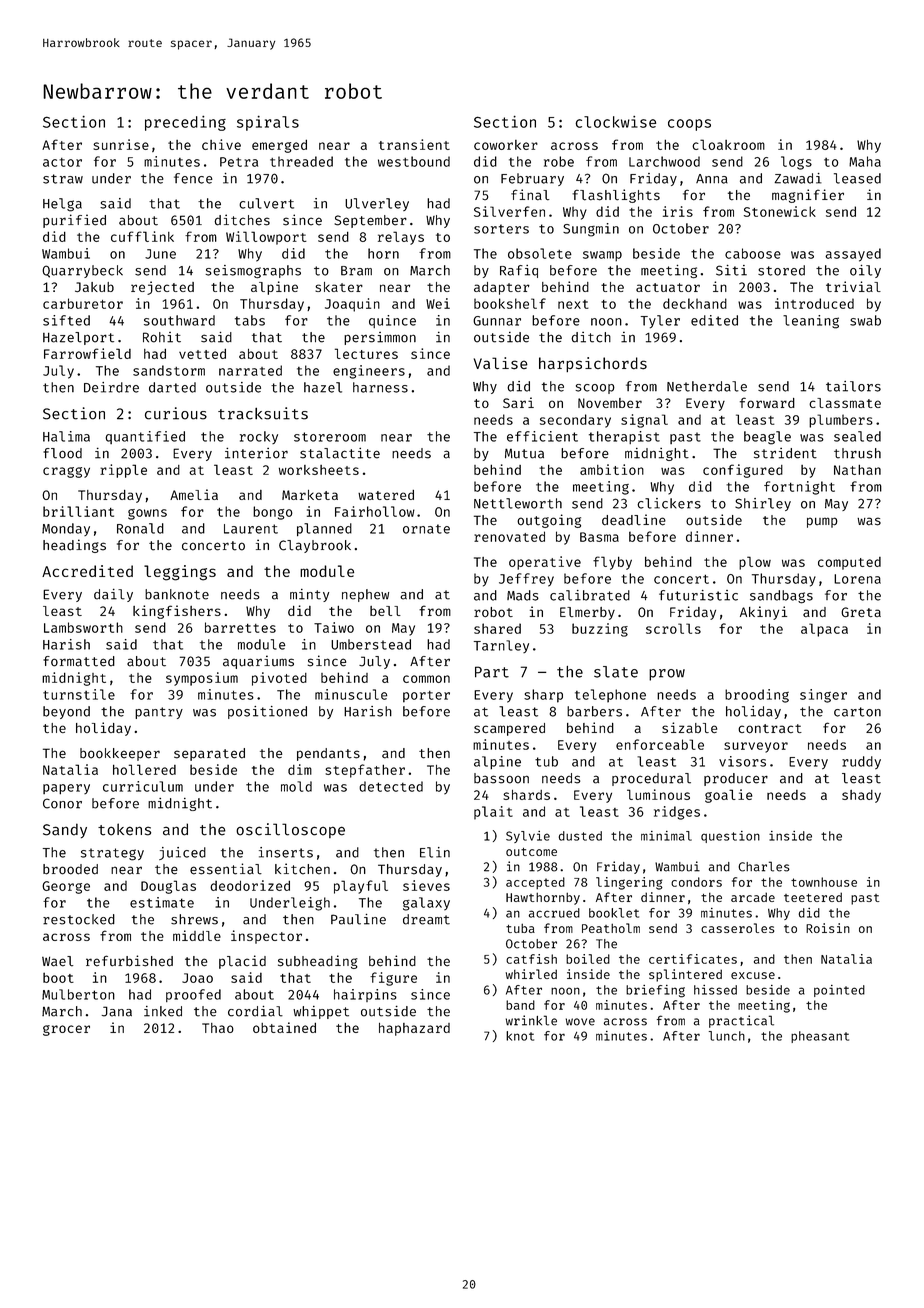  Describe the element at coordinates (799, 488) in the page. I see `fortnight` at that location.
